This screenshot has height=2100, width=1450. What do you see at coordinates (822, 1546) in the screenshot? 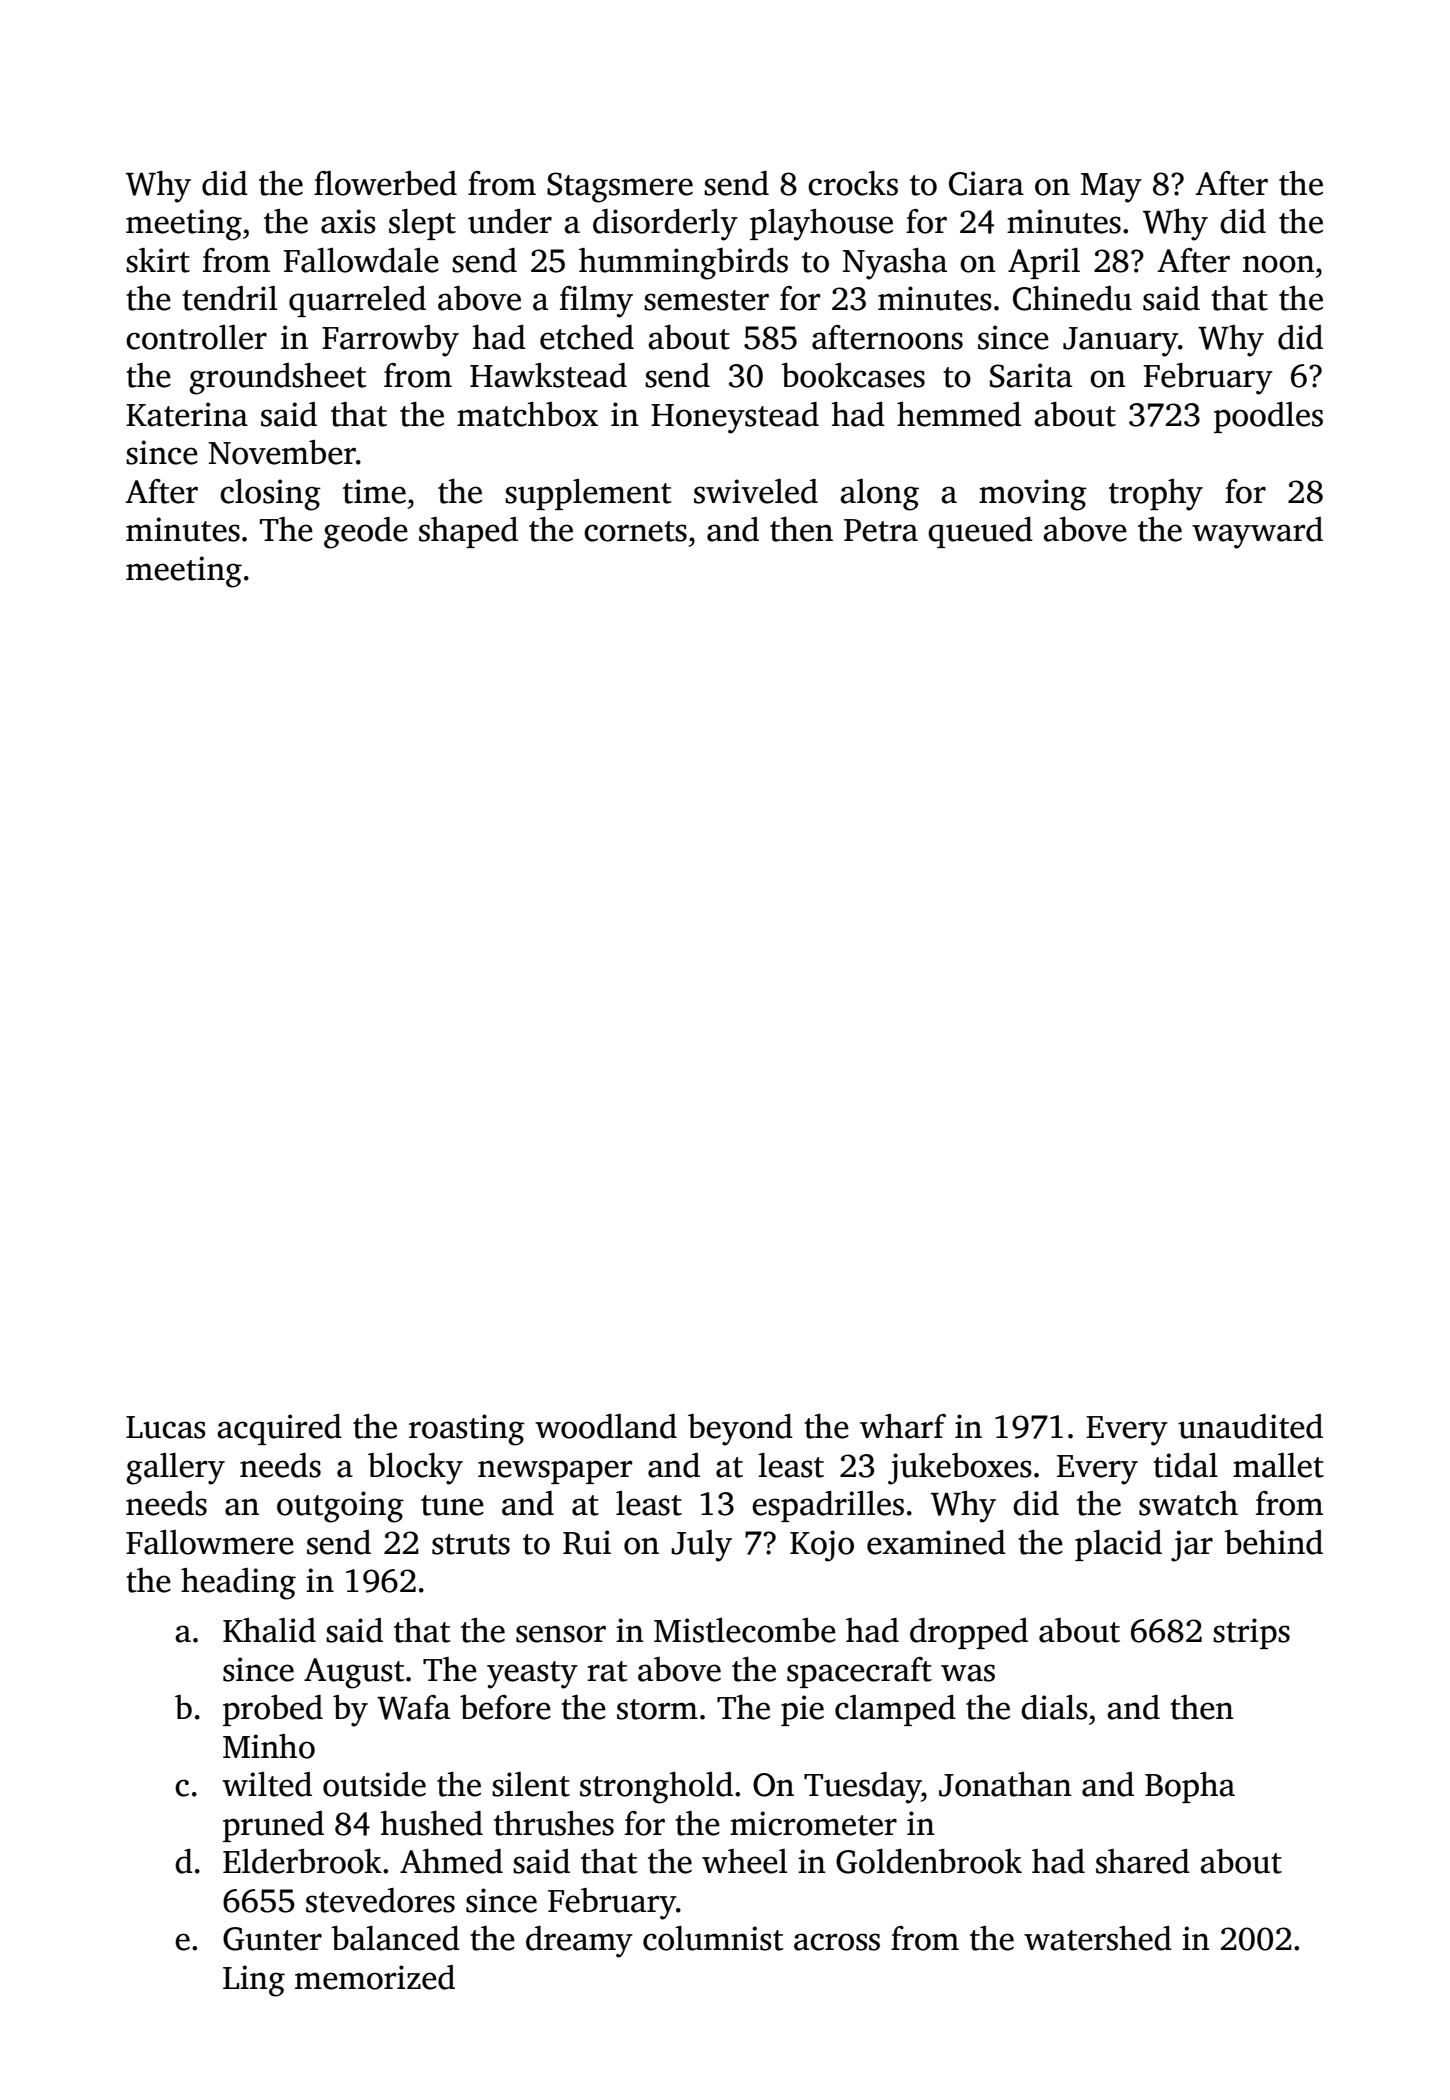
I see `Kojo` at bounding box center [822, 1546].
